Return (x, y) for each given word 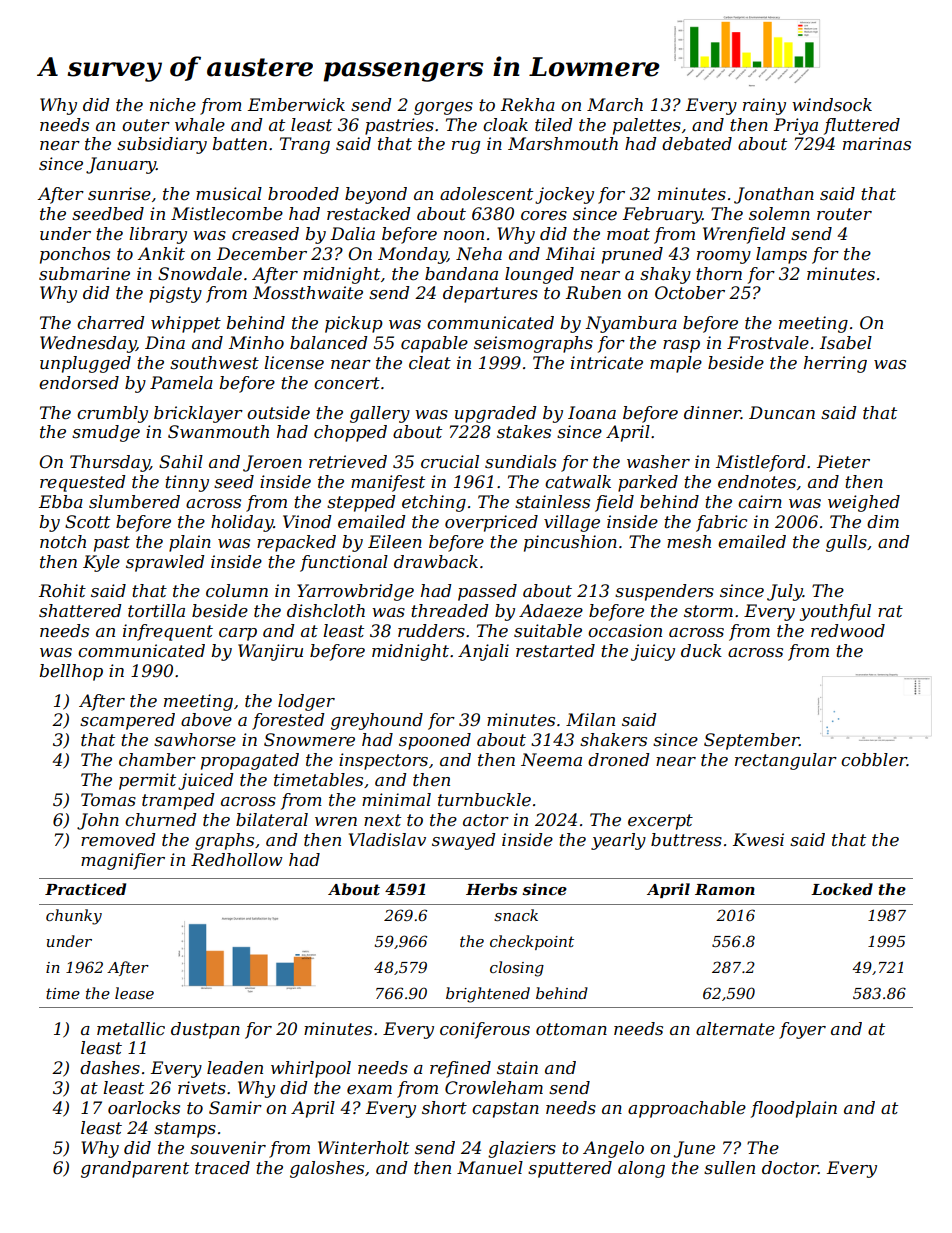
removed (118, 840)
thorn (719, 273)
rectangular (786, 761)
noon (464, 235)
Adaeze (551, 611)
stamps (185, 1130)
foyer (802, 1030)
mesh (689, 541)
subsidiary (162, 145)
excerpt (660, 822)
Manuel (490, 1168)
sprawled (165, 563)
